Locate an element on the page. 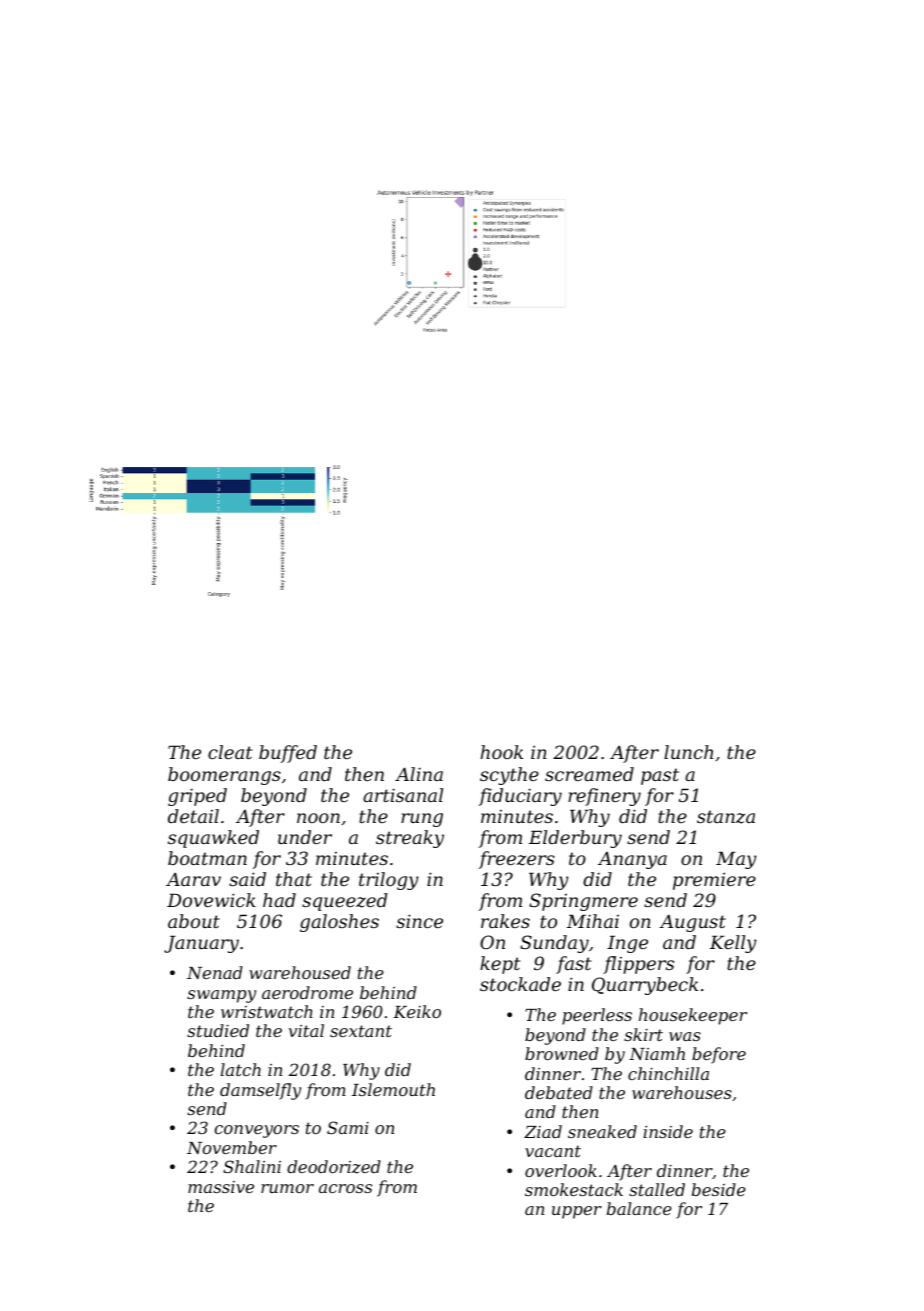 This page has width=924, height=1311. conveyors is located at coordinates (256, 1131).
